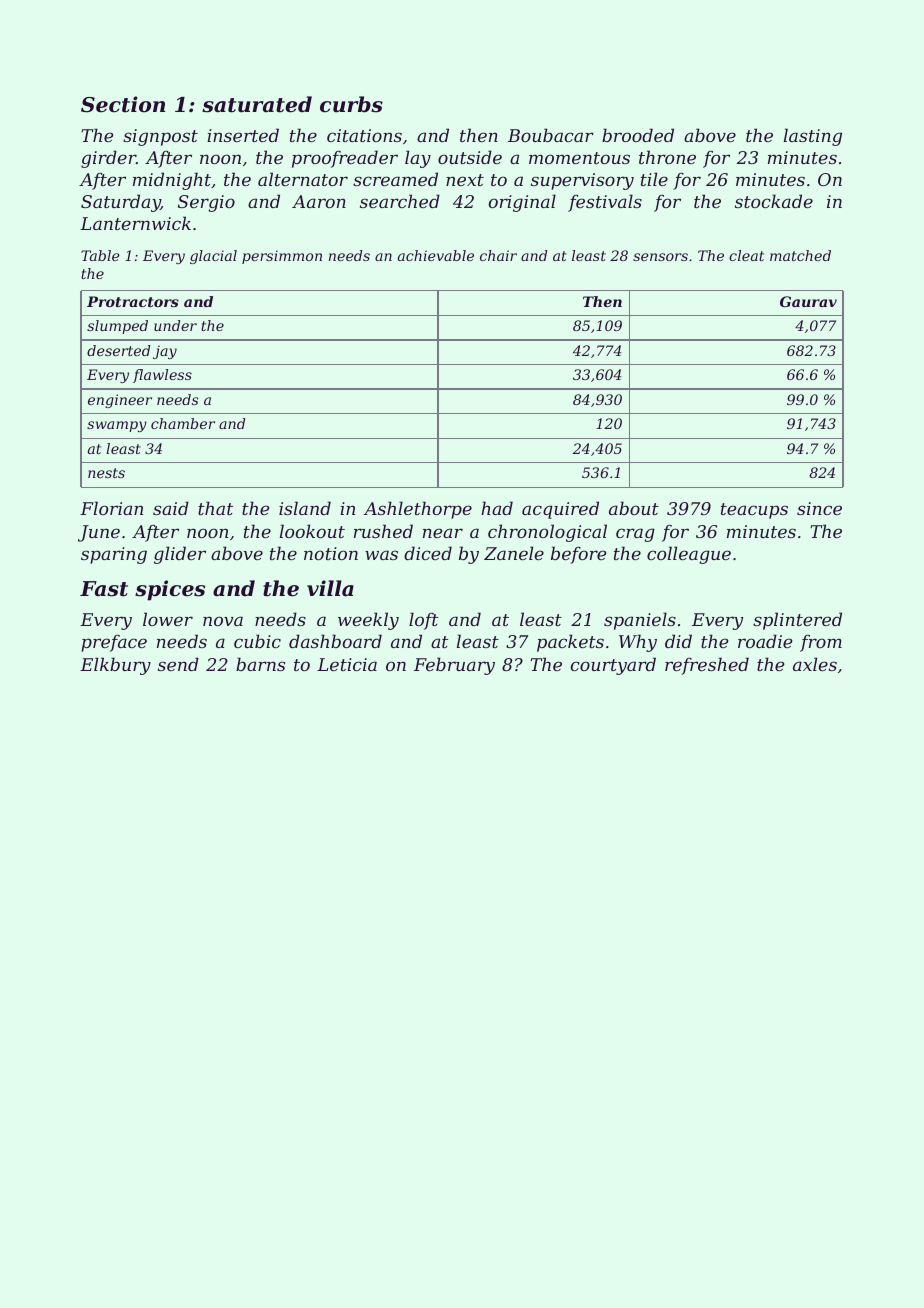  What do you see at coordinates (114, 555) in the screenshot?
I see `sparing` at bounding box center [114, 555].
